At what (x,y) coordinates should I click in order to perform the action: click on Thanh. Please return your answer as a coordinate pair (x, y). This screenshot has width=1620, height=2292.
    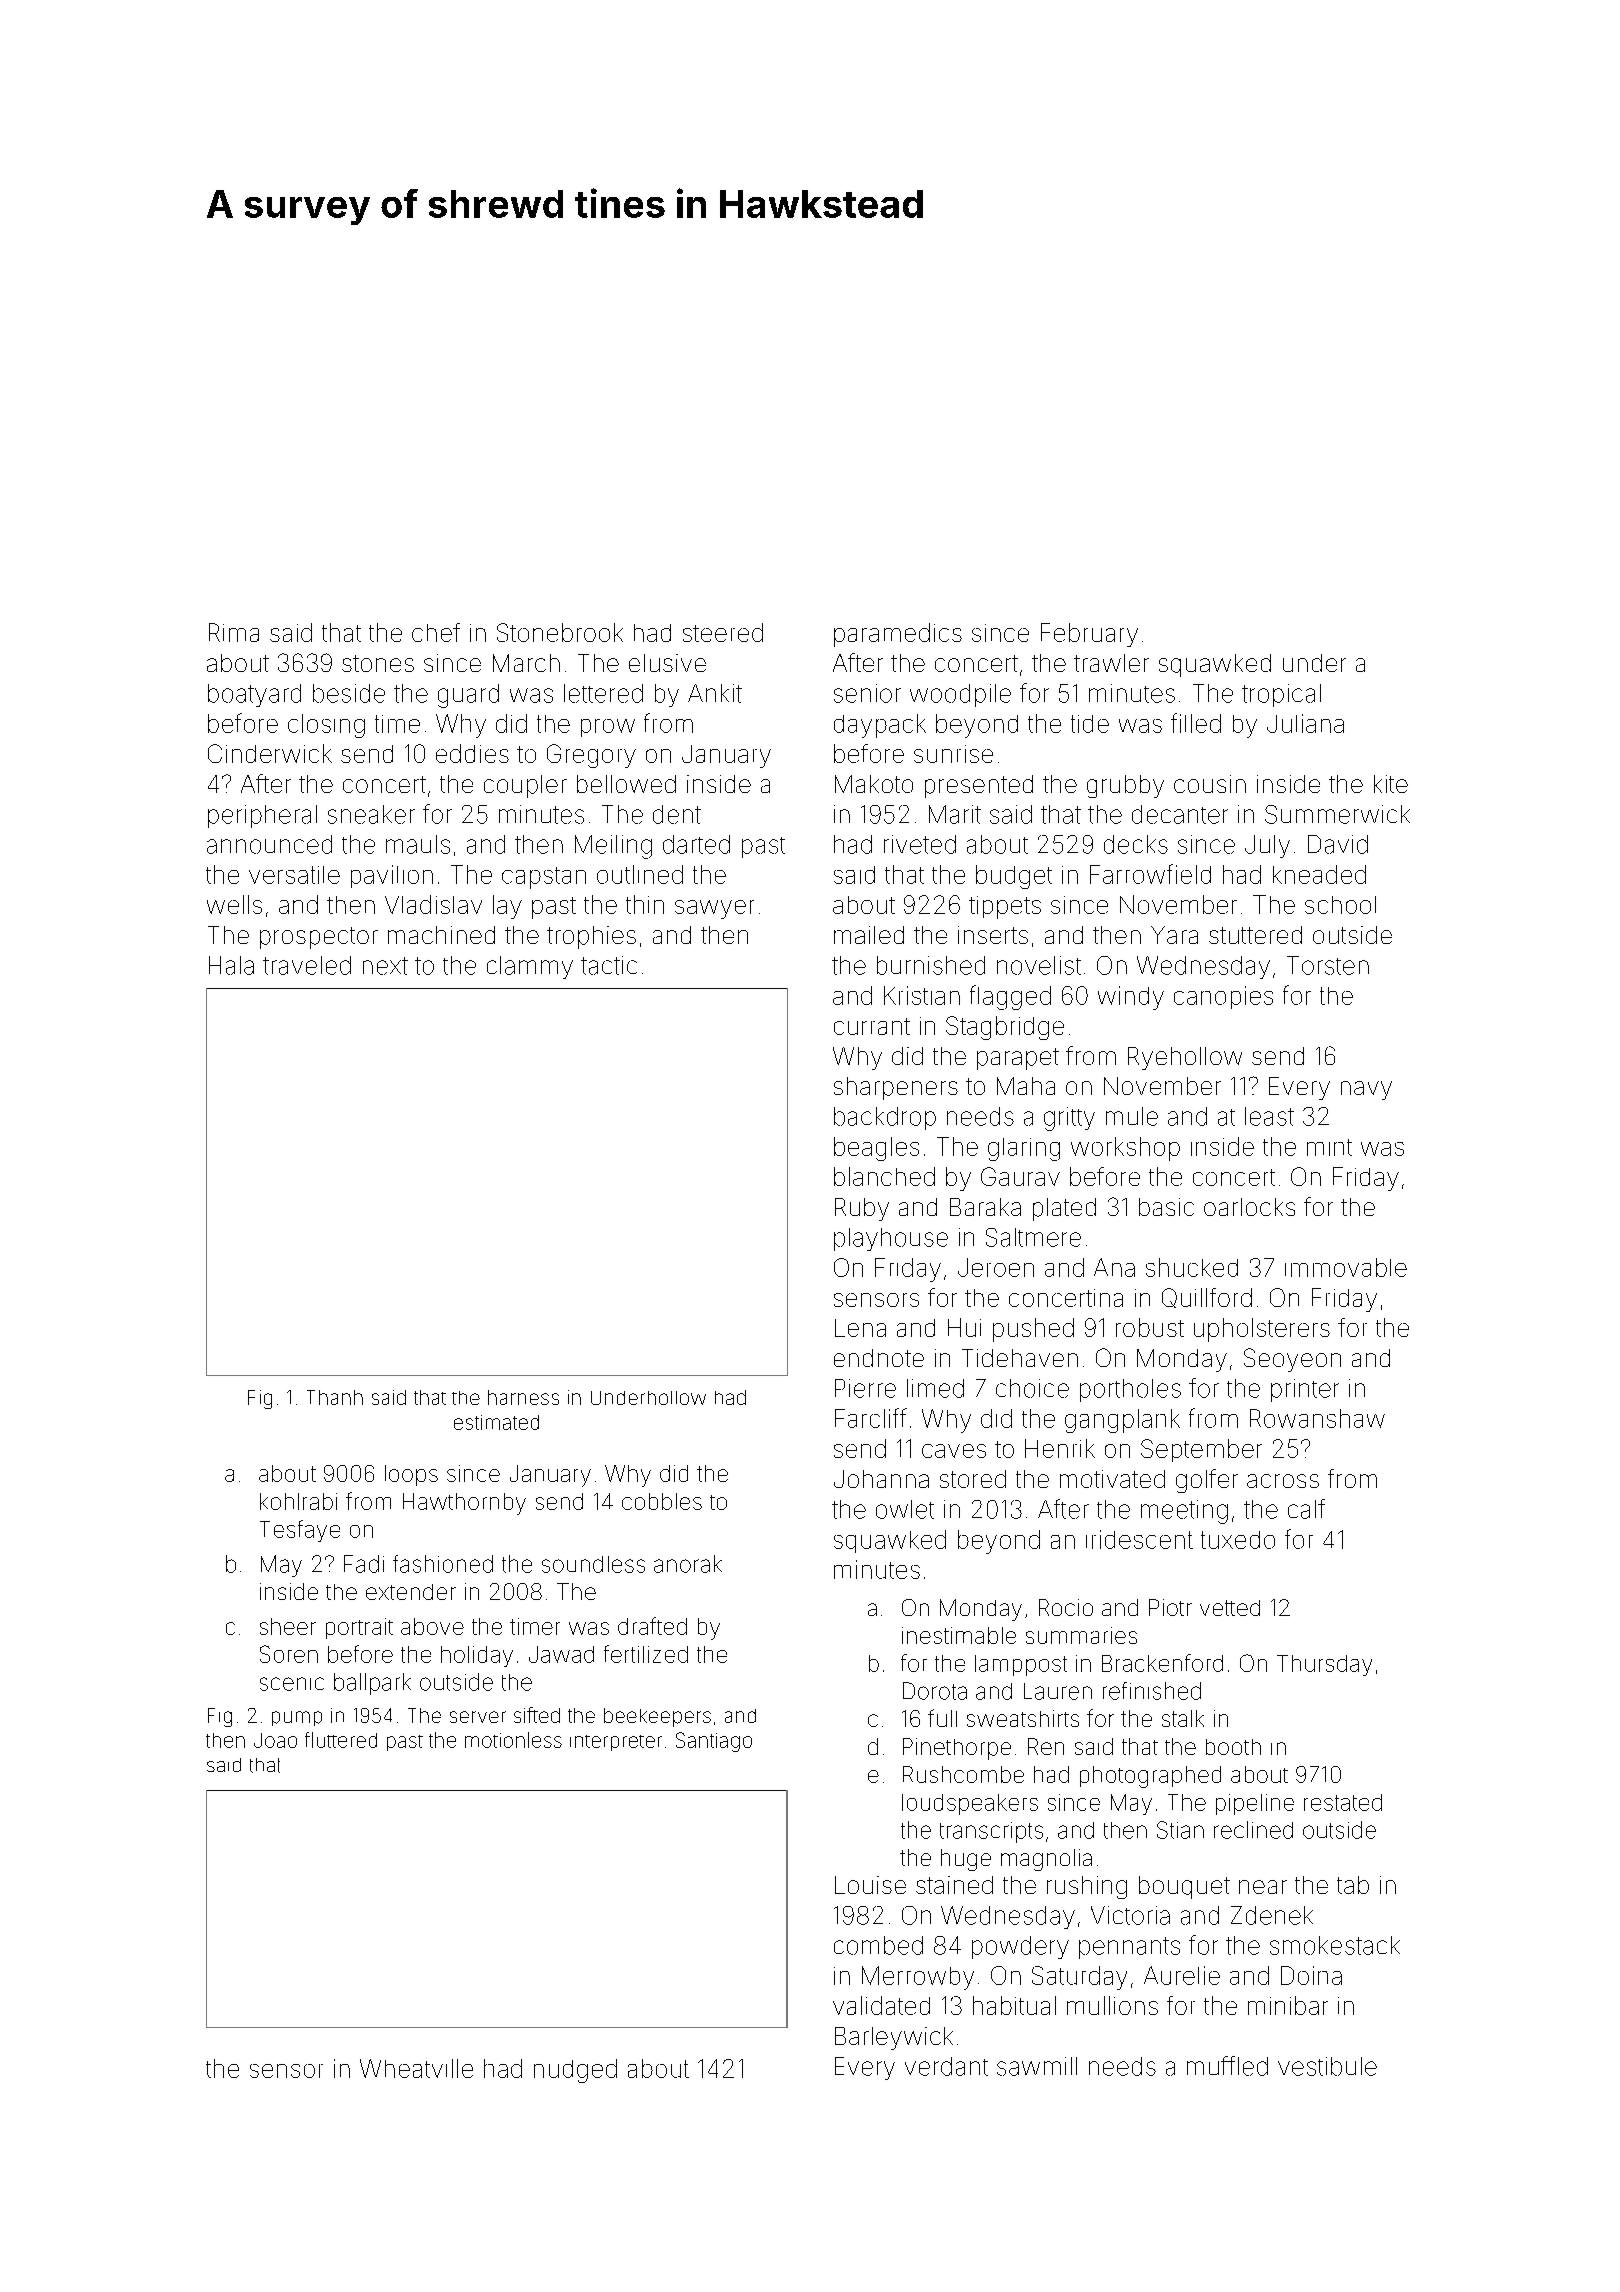
    Looking at the image, I should click on (335, 1397).
